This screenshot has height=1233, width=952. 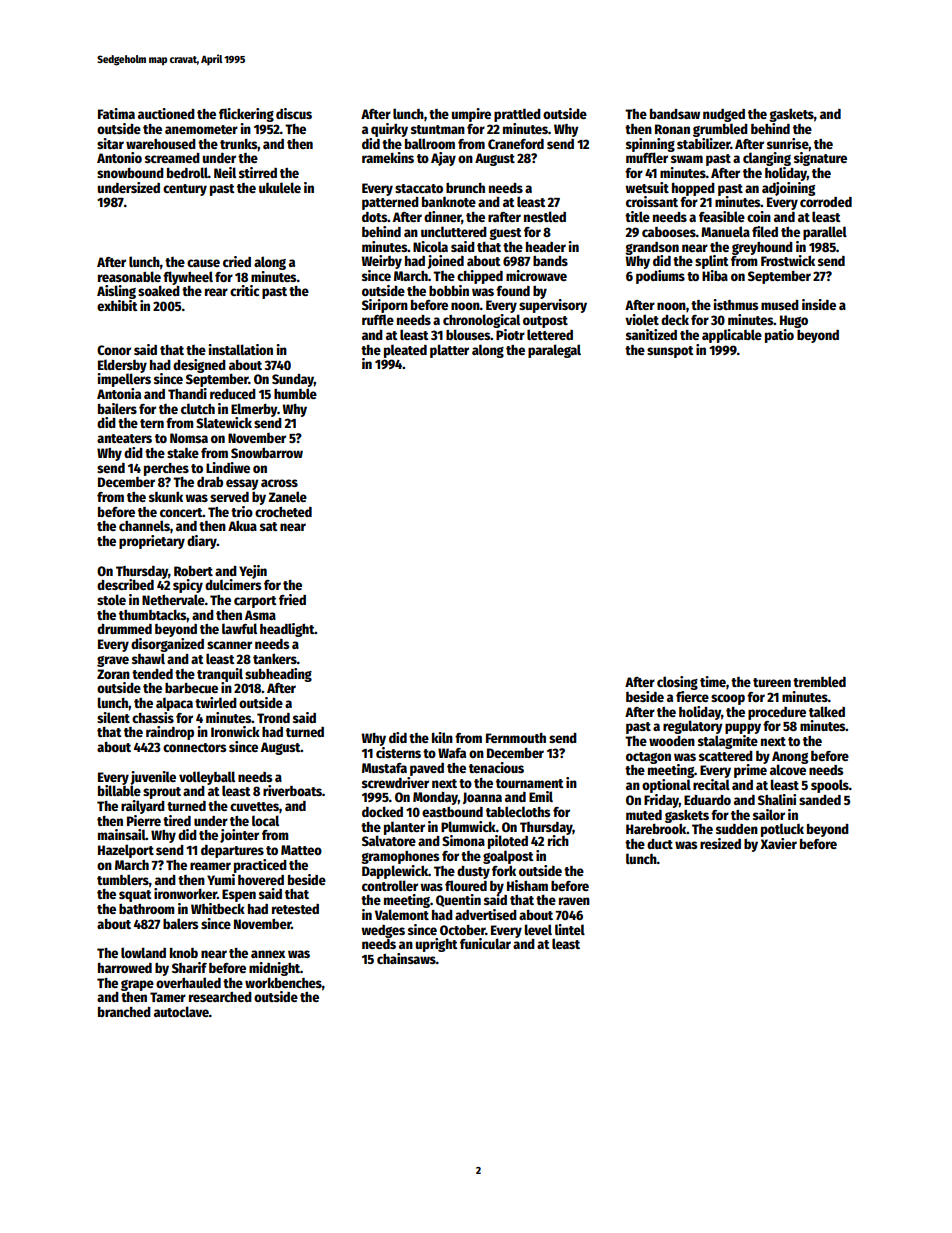 What do you see at coordinates (278, 675) in the screenshot?
I see `subheading` at bounding box center [278, 675].
